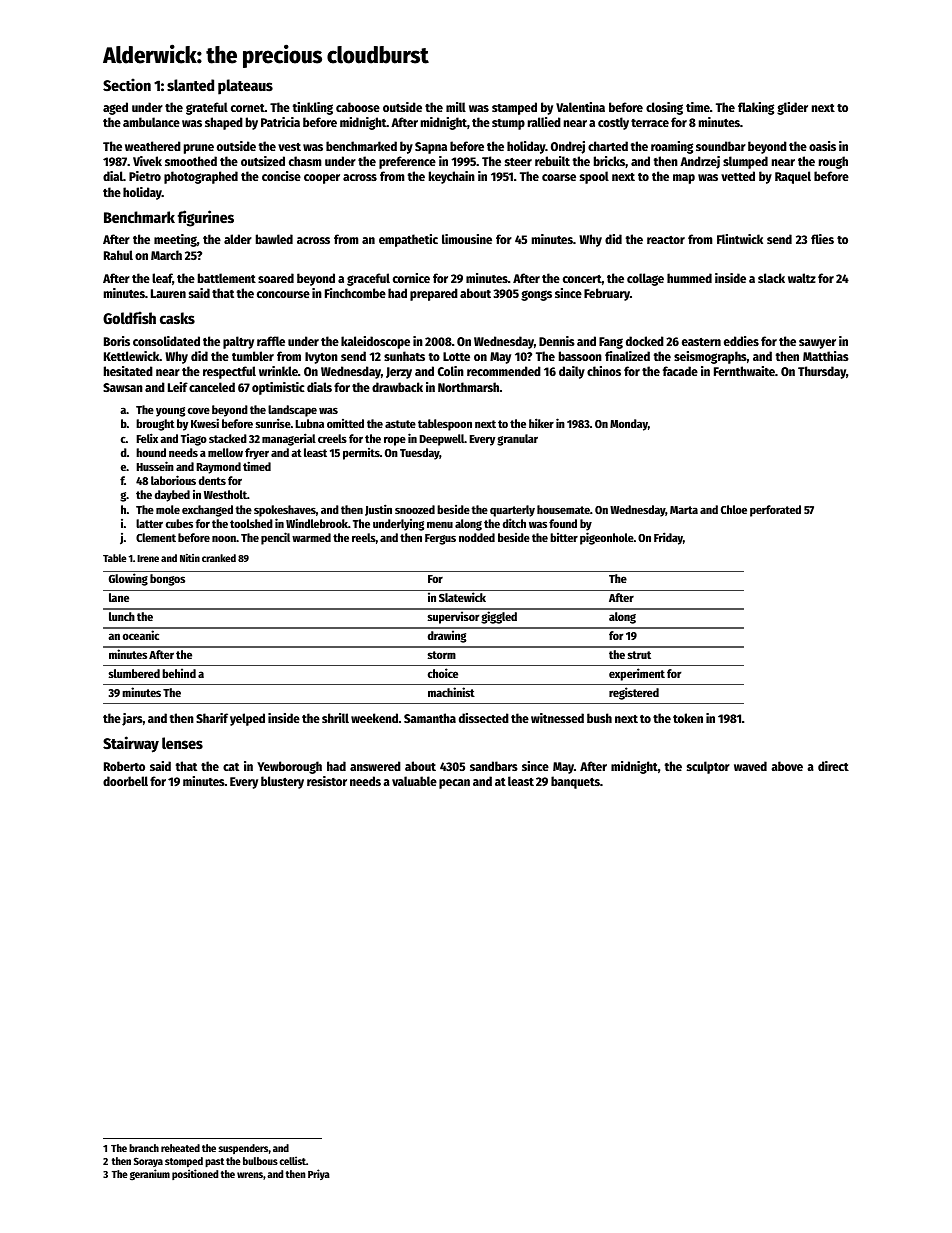 The image size is (952, 1233). I want to click on terrace, so click(650, 123).
